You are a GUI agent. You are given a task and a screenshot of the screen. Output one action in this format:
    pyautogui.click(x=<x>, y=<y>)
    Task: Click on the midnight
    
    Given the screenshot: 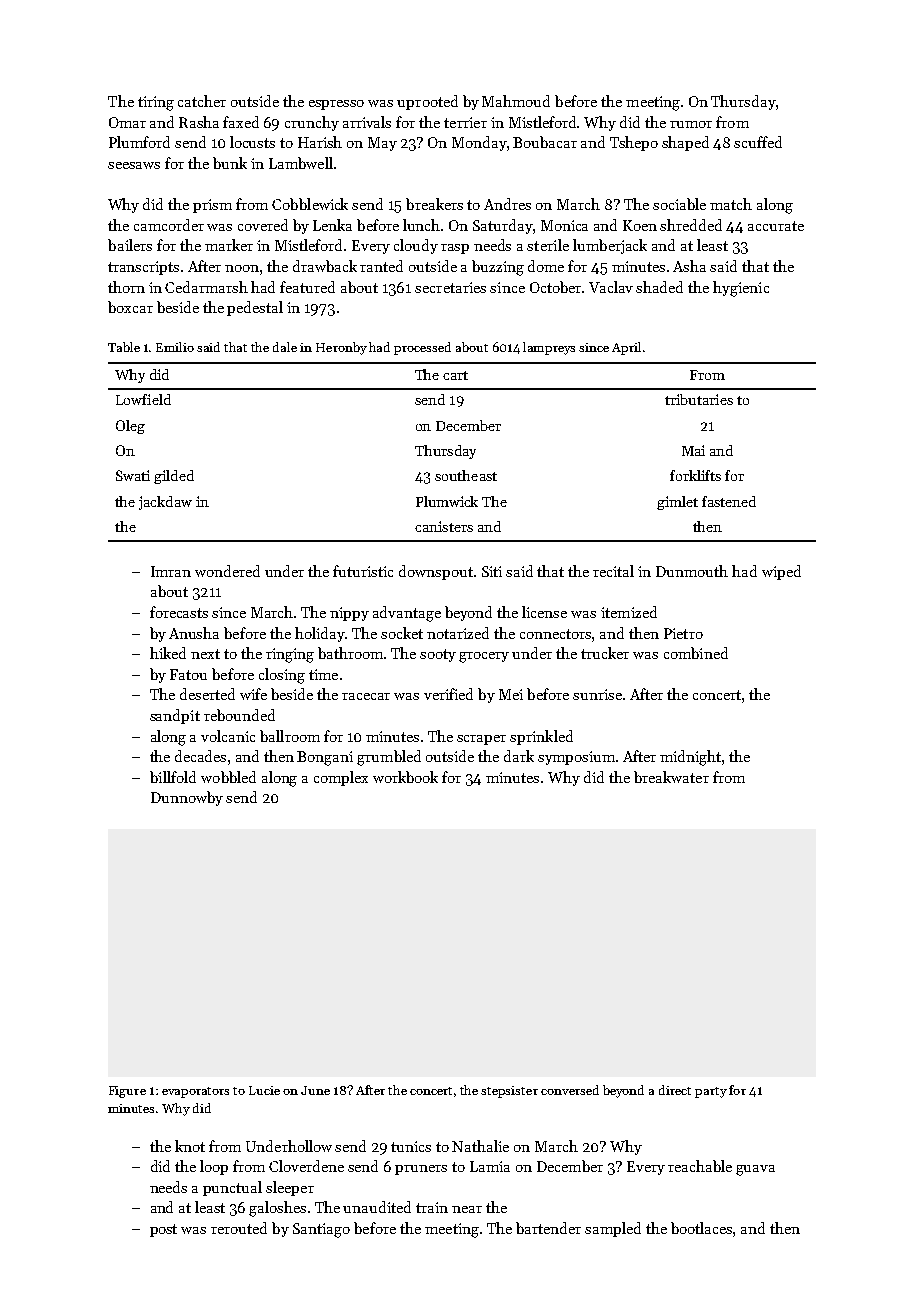 What is the action you would take?
    pyautogui.click(x=690, y=758)
